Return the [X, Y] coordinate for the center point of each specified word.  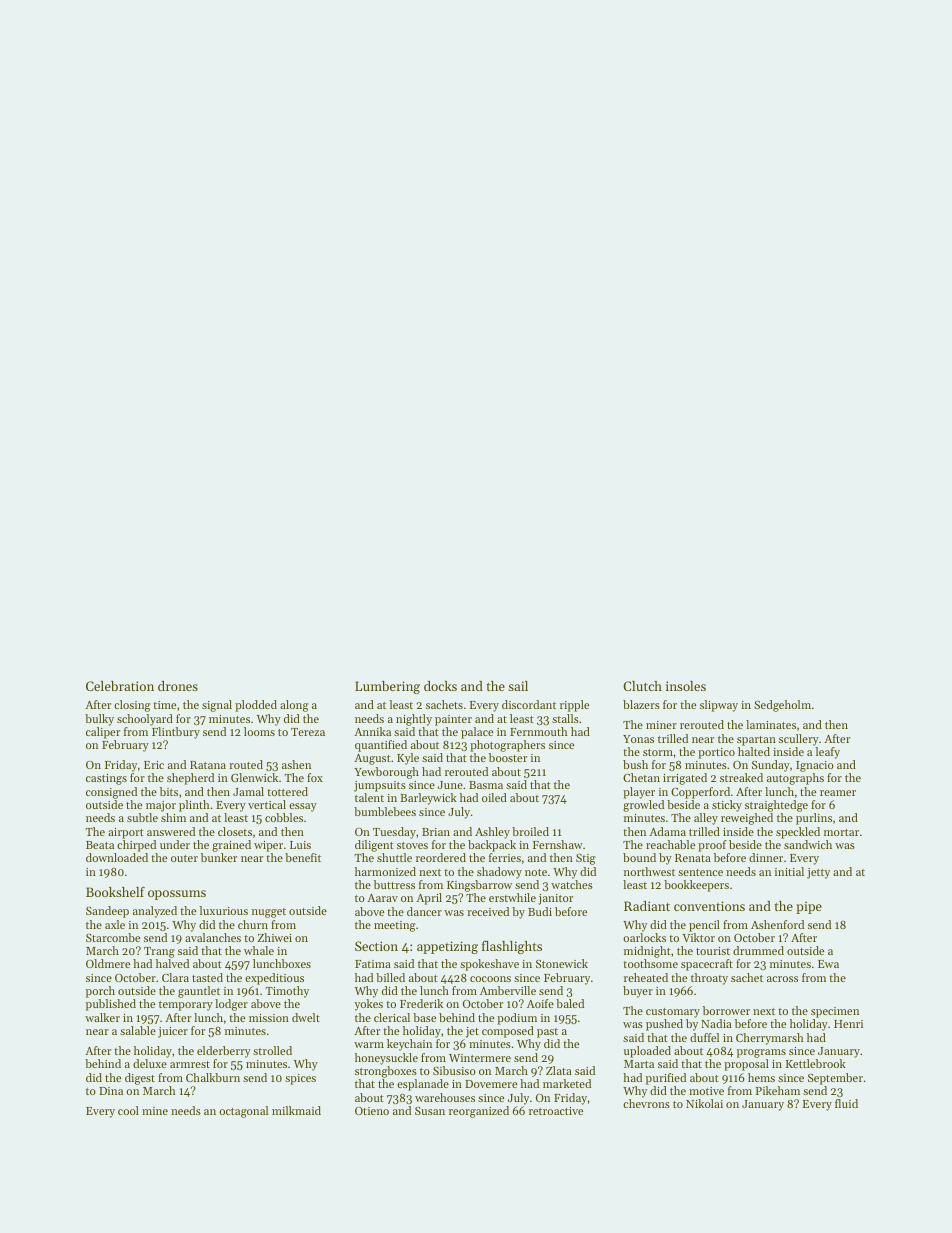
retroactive [556, 1111]
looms [259, 731]
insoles [686, 686]
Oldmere [108, 963]
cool [128, 1110]
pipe [809, 907]
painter [453, 720]
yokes [368, 1005]
